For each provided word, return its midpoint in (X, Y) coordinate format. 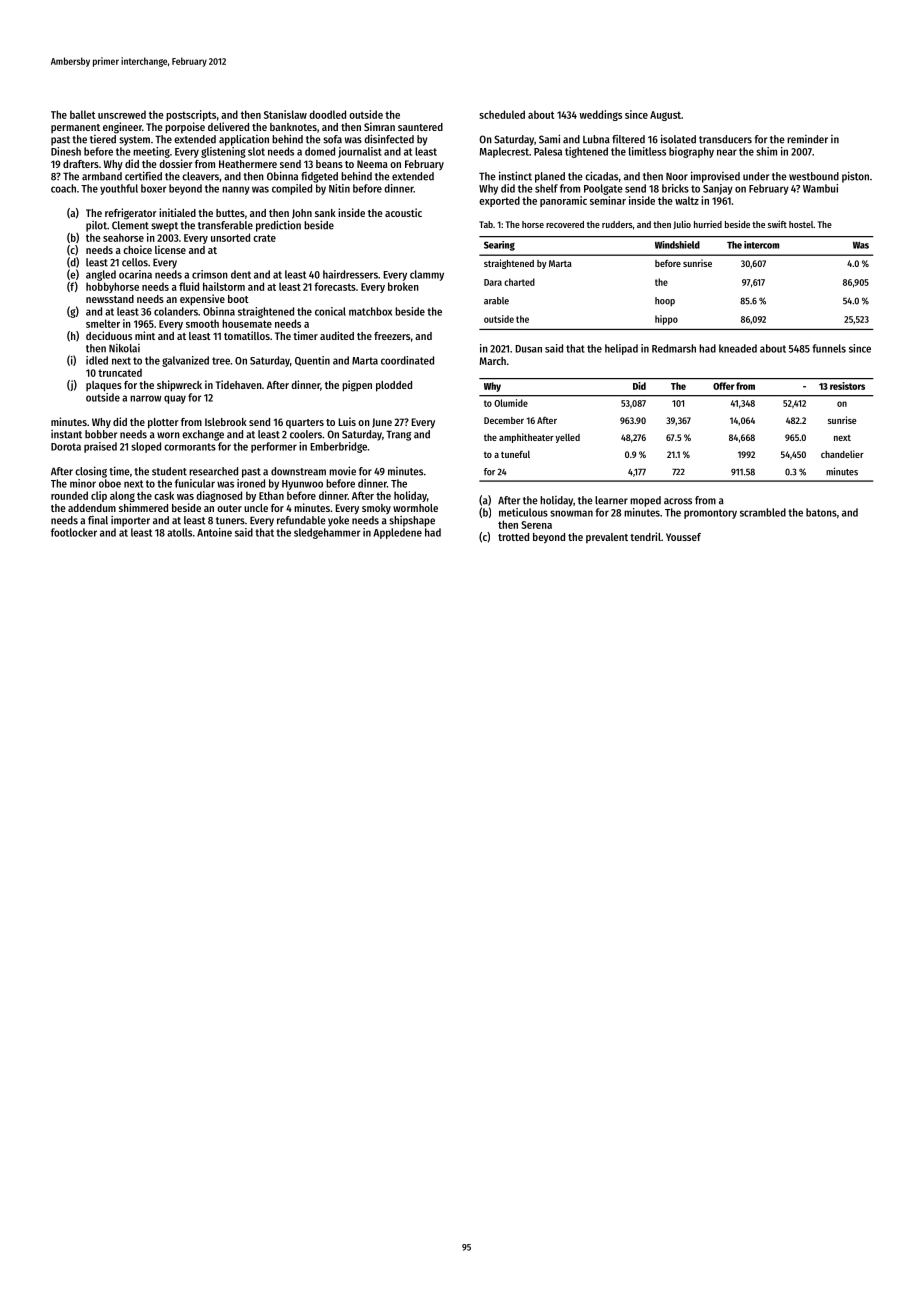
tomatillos (247, 335)
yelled (567, 438)
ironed (251, 483)
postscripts (191, 115)
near (727, 152)
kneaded (738, 348)
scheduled (502, 114)
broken (403, 286)
